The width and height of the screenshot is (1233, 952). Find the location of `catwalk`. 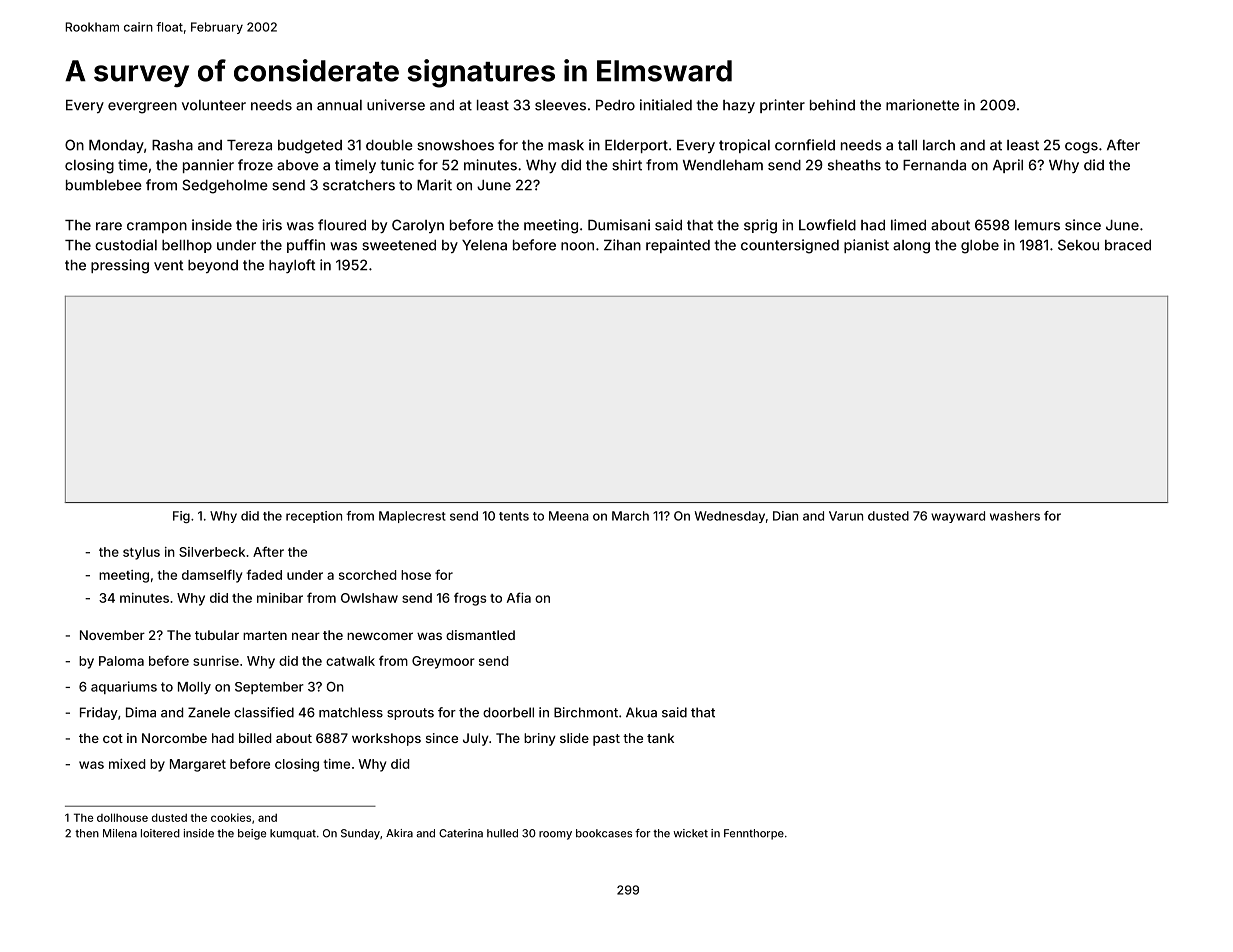

catwalk is located at coordinates (350, 661).
